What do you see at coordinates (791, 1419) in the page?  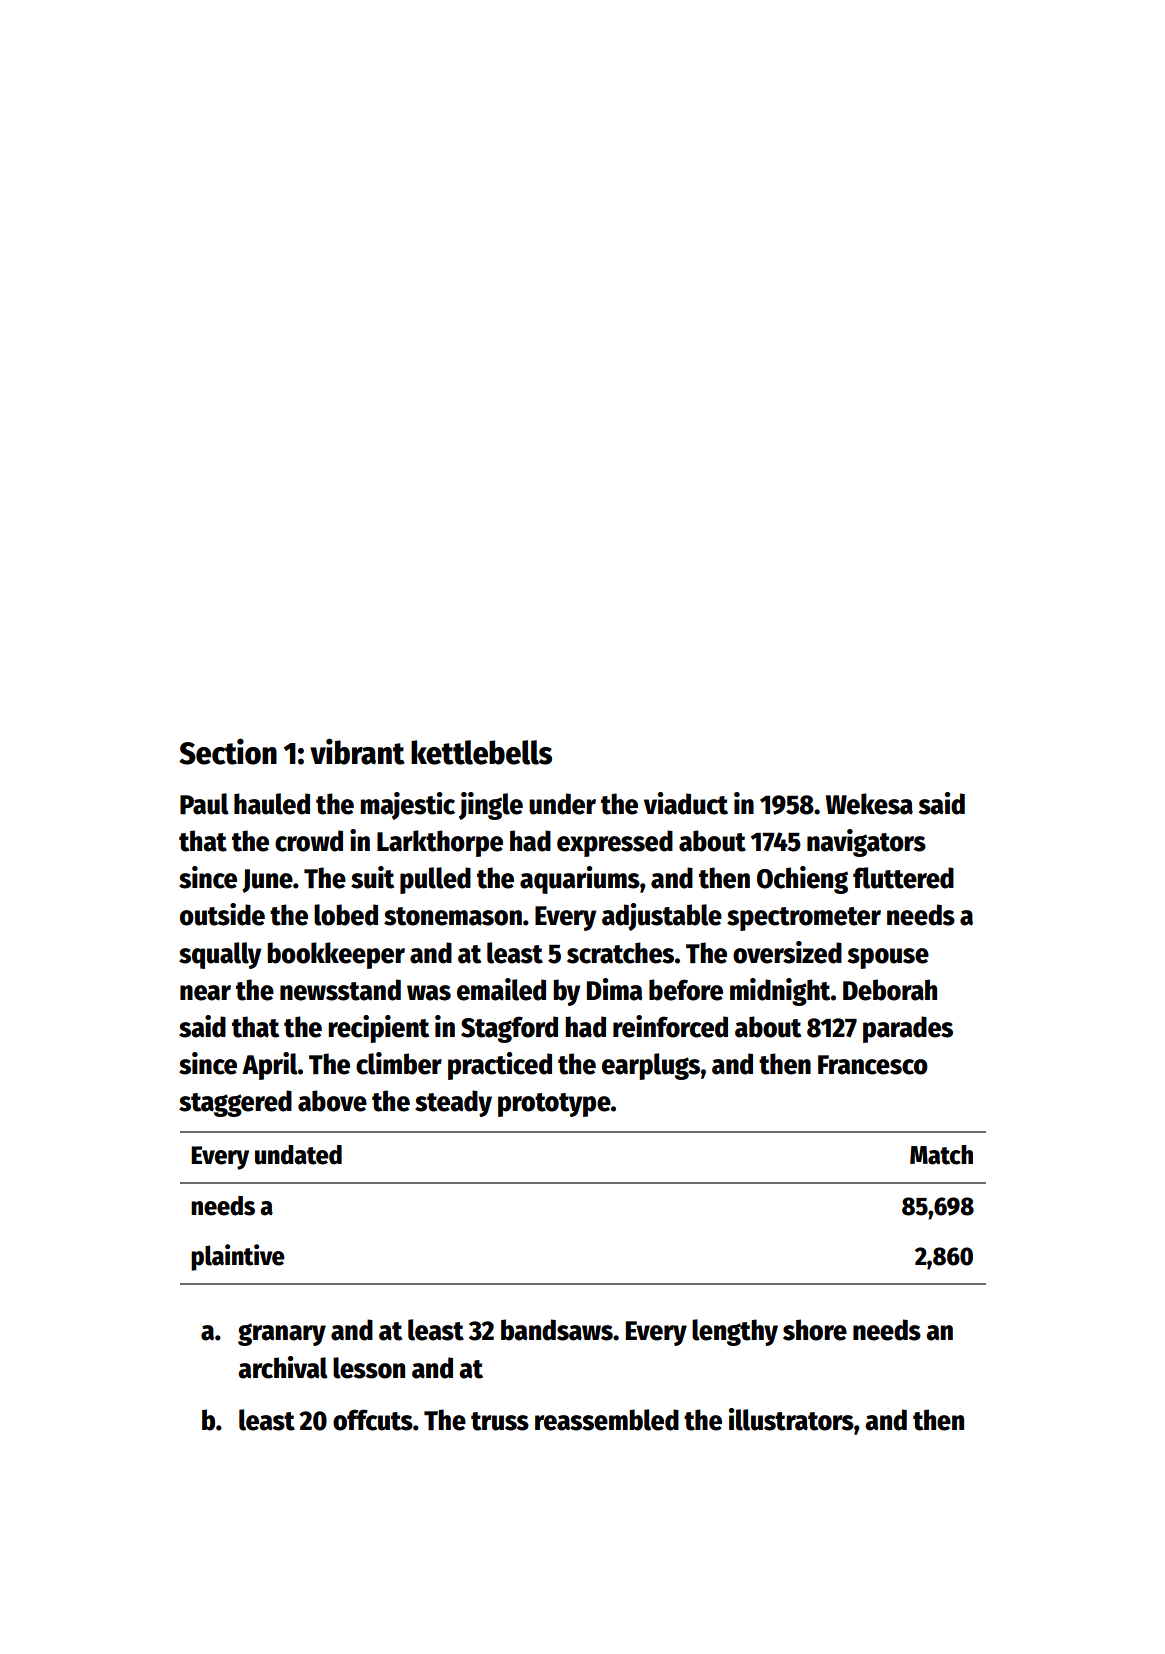 I see `illustrators` at bounding box center [791, 1419].
